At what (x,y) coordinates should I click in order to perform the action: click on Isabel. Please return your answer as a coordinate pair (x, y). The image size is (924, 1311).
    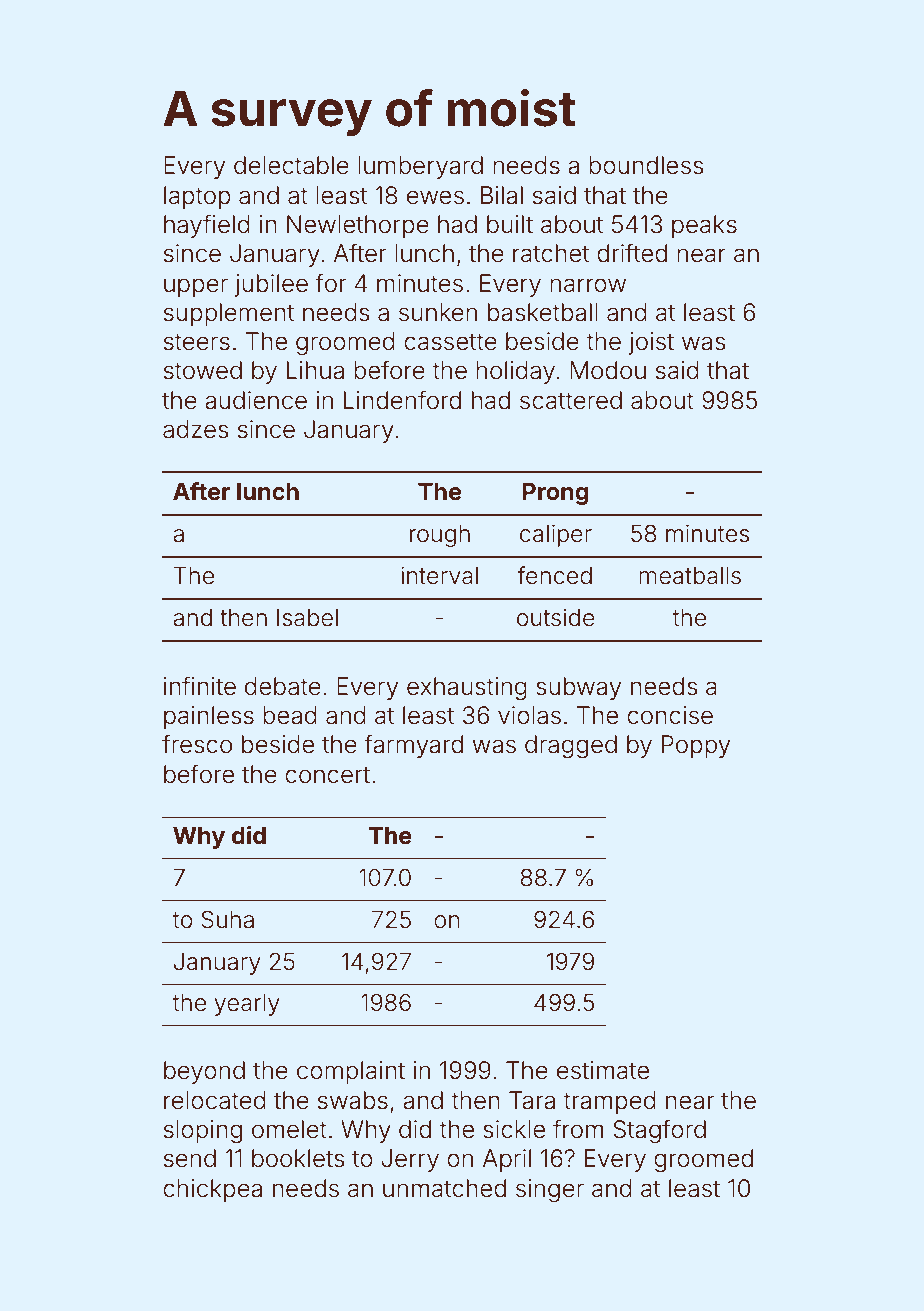
    Looking at the image, I should click on (307, 618).
